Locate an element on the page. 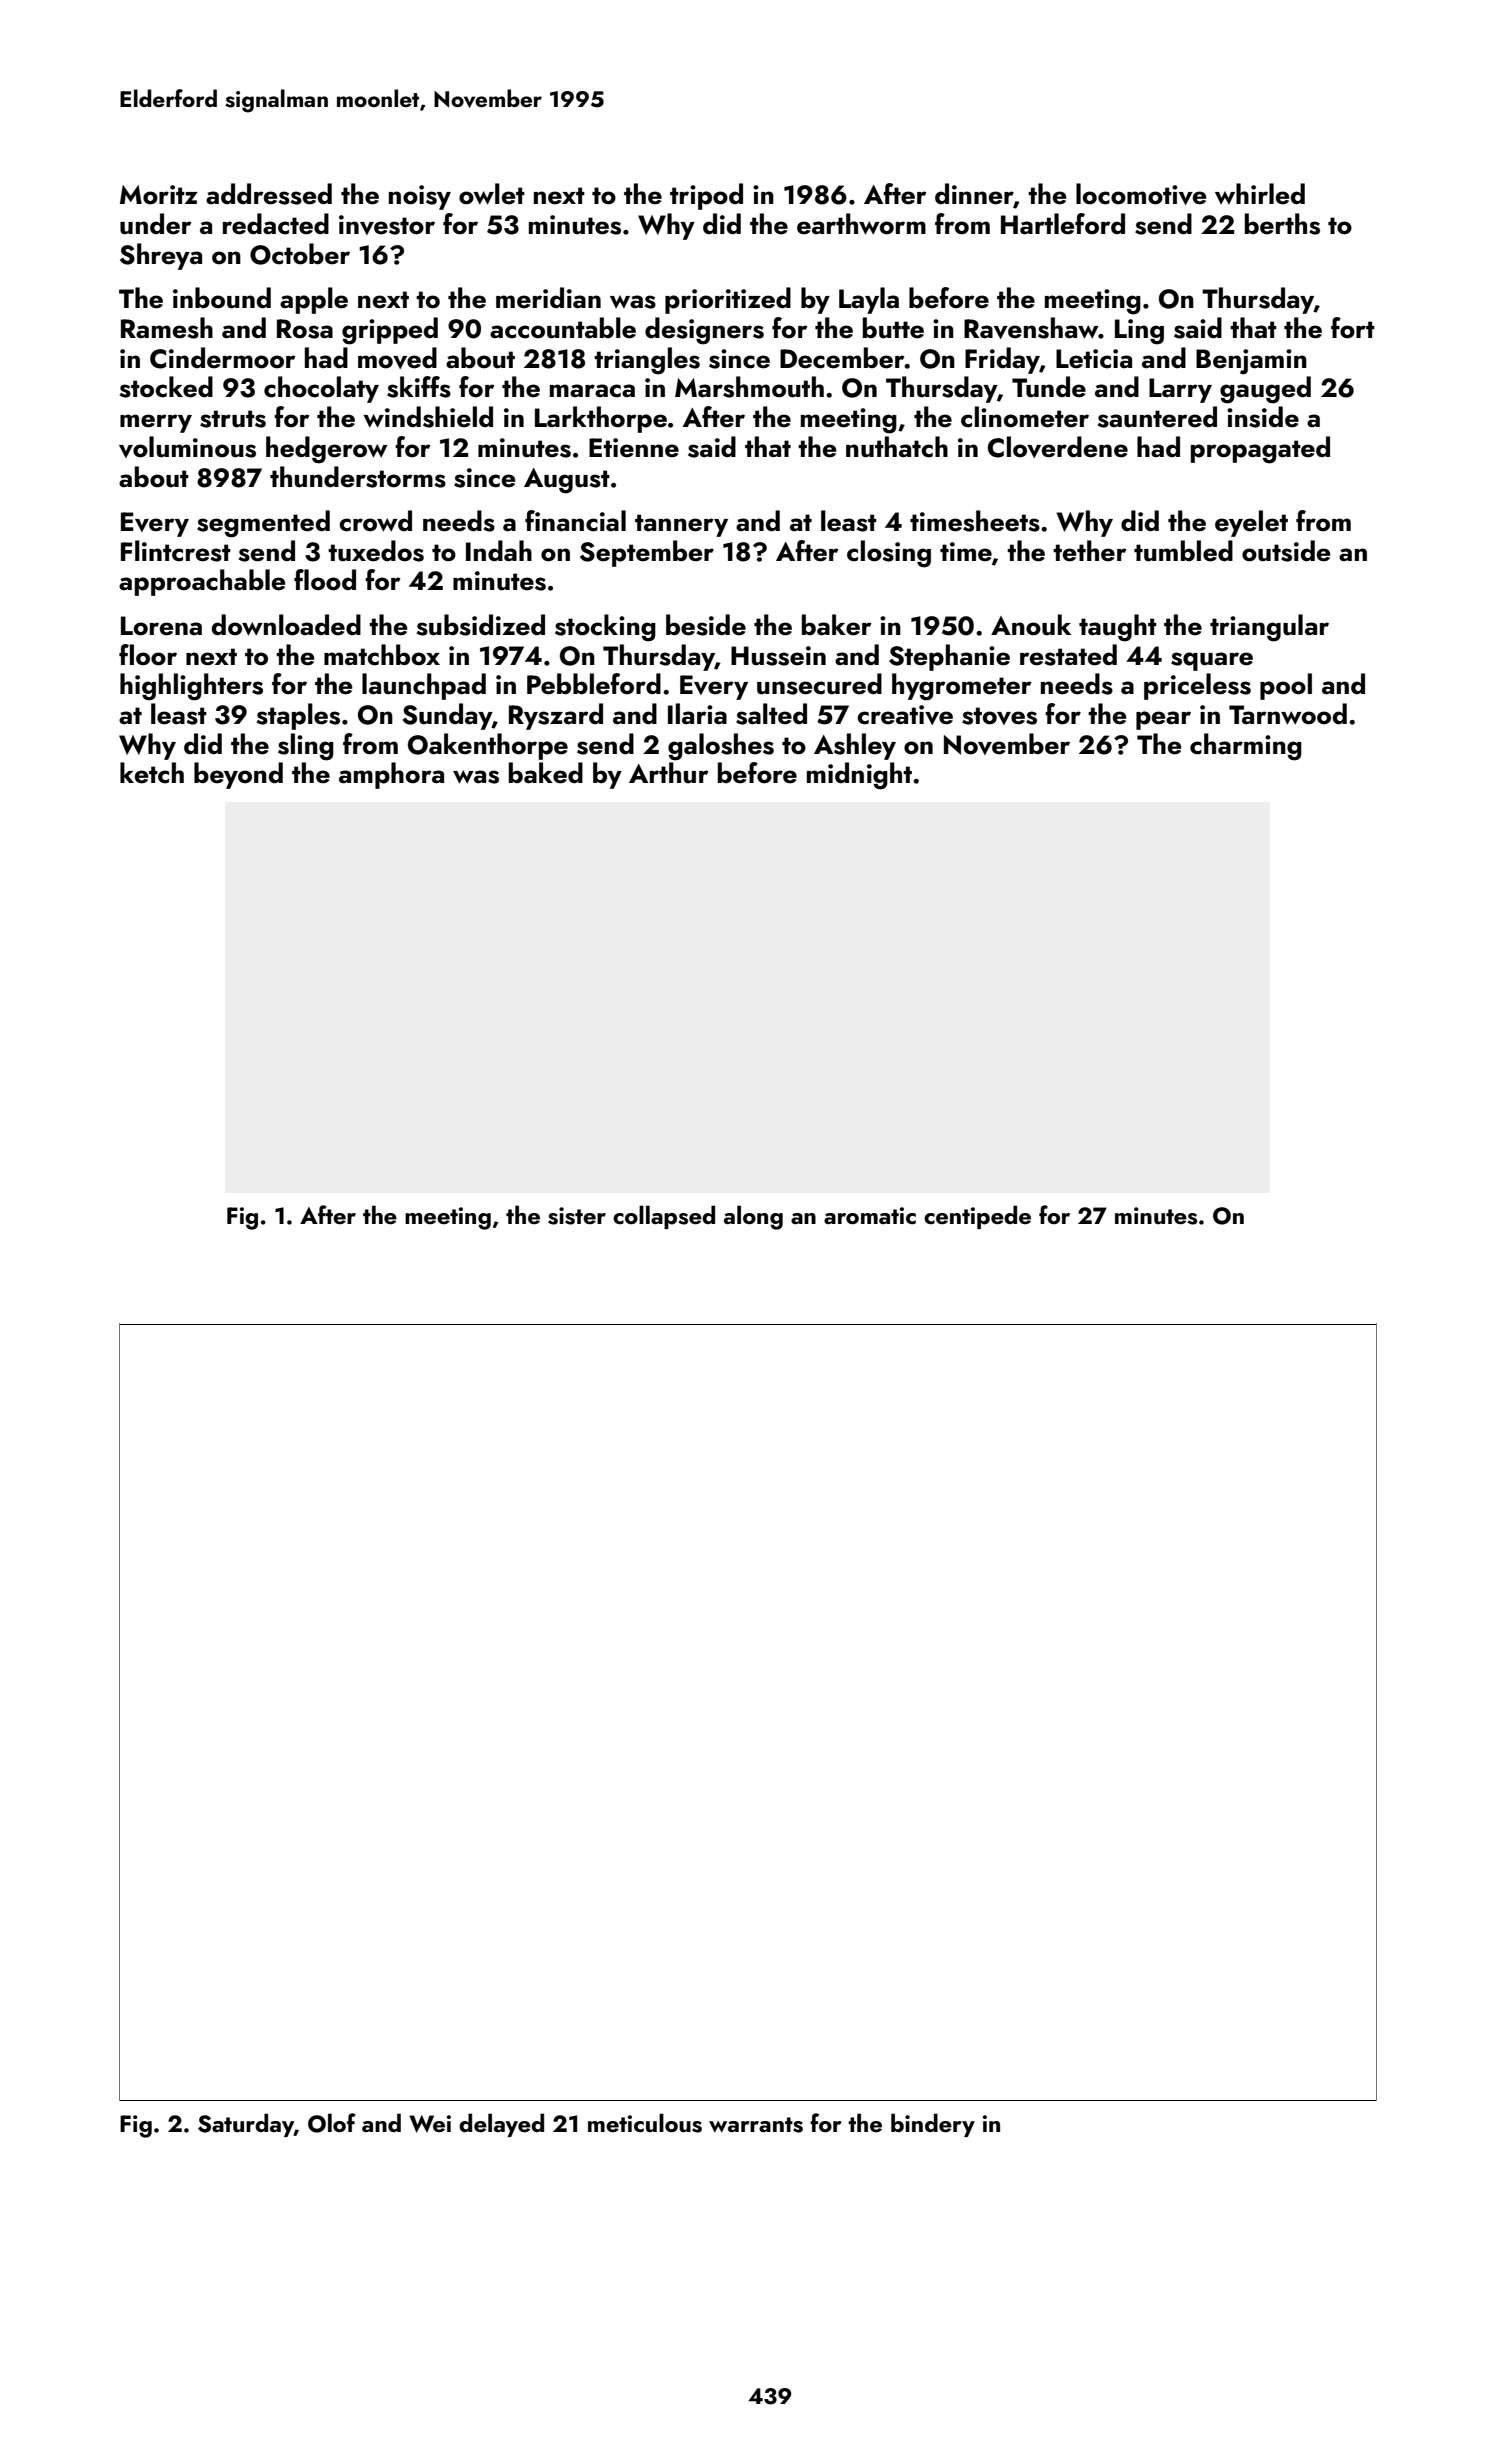 Image resolution: width=1496 pixels, height=2464 pixels. Saturday is located at coordinates (246, 2125).
